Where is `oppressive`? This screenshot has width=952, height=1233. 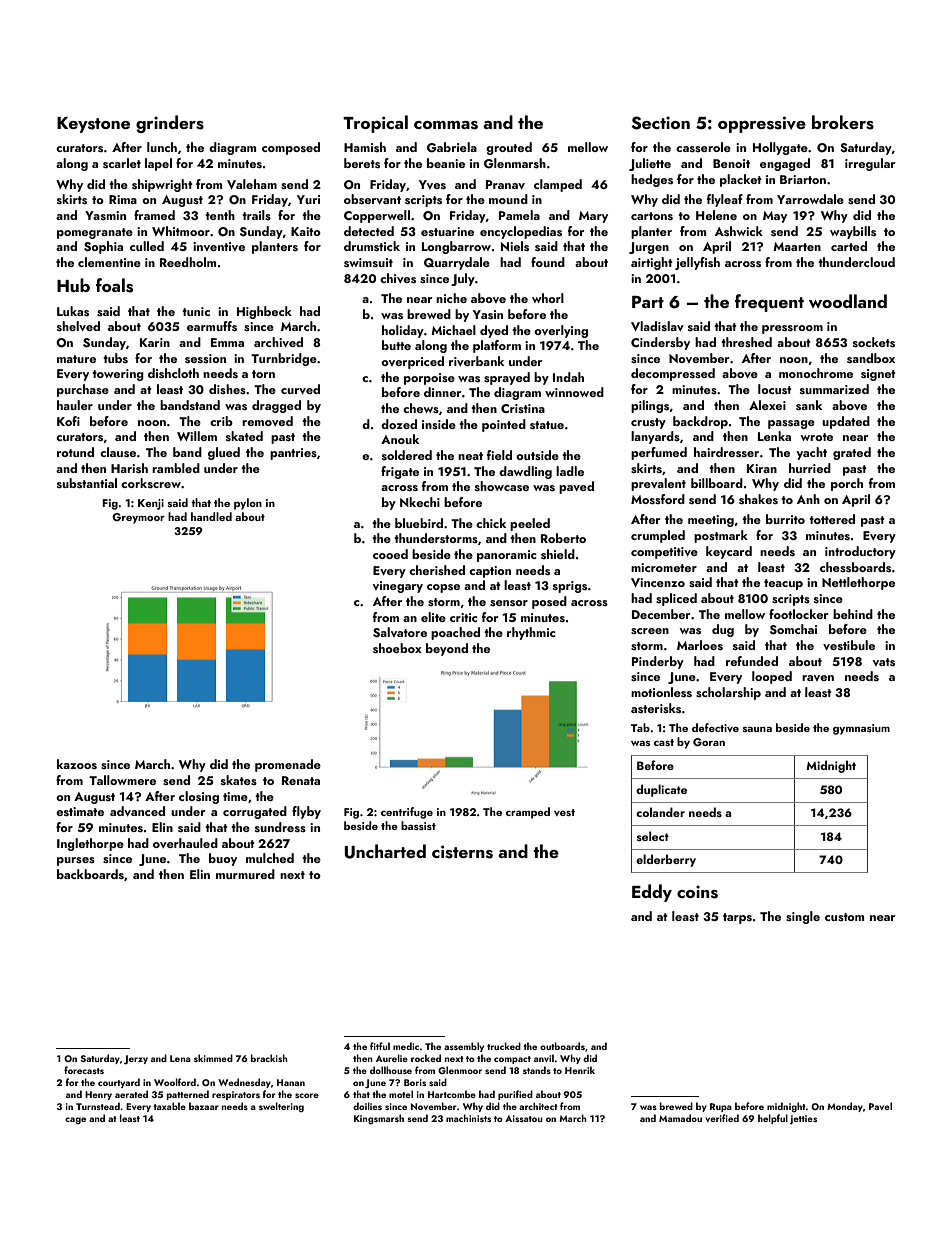
oppressive is located at coordinates (762, 124).
